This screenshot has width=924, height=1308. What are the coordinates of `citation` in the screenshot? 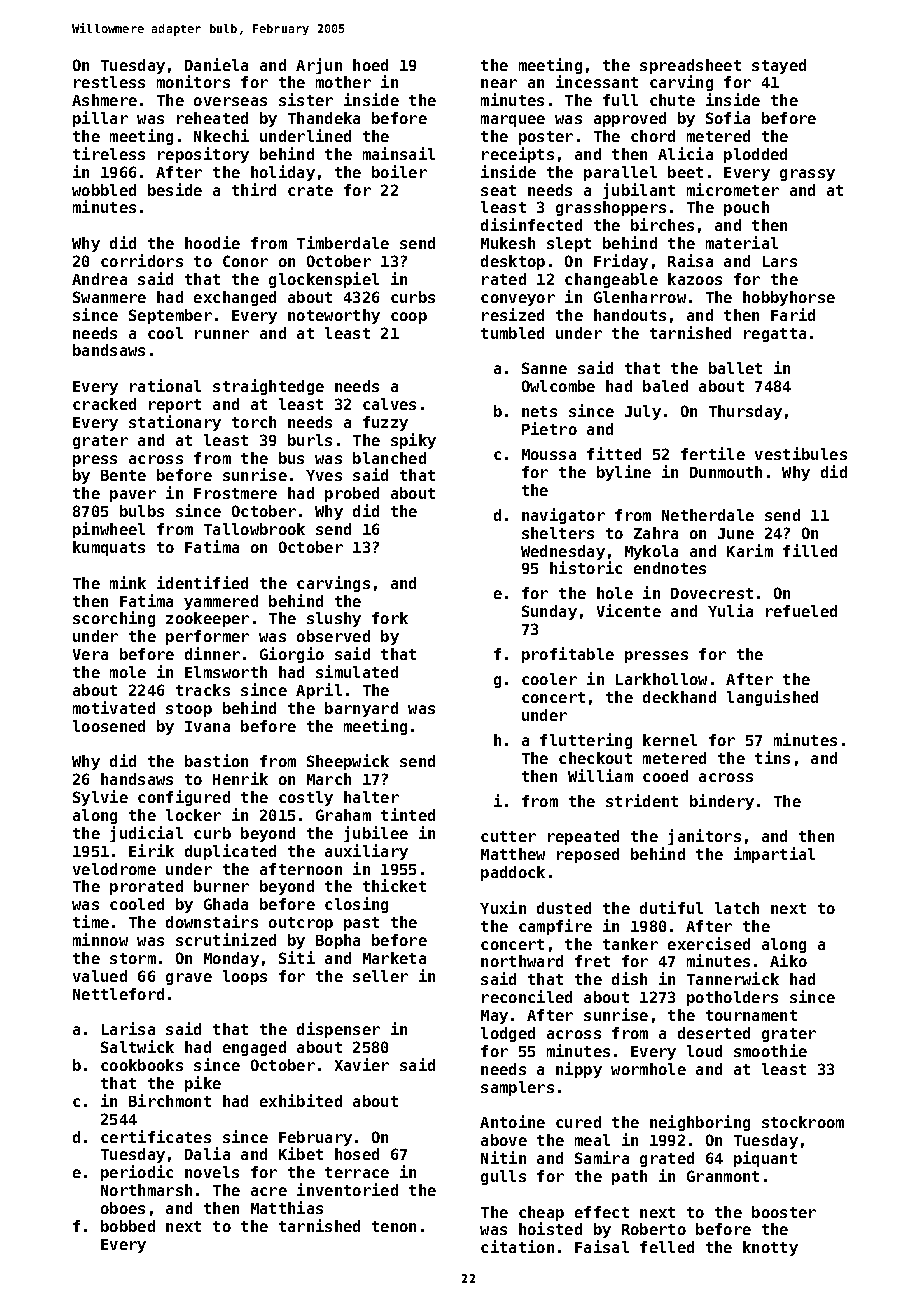 It's located at (517, 1246).
